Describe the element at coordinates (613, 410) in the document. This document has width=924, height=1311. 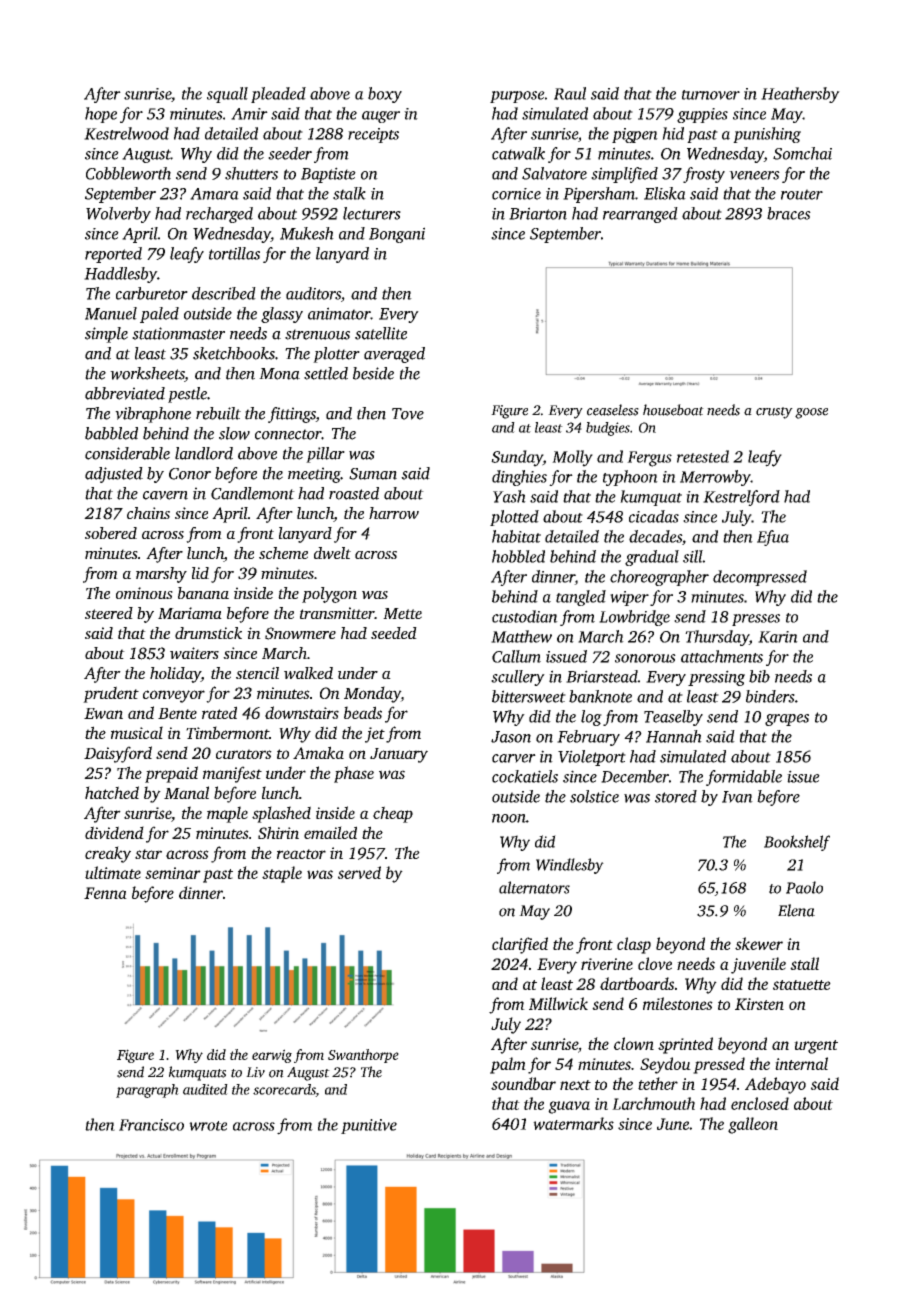
I see `ceaseless` at that location.
